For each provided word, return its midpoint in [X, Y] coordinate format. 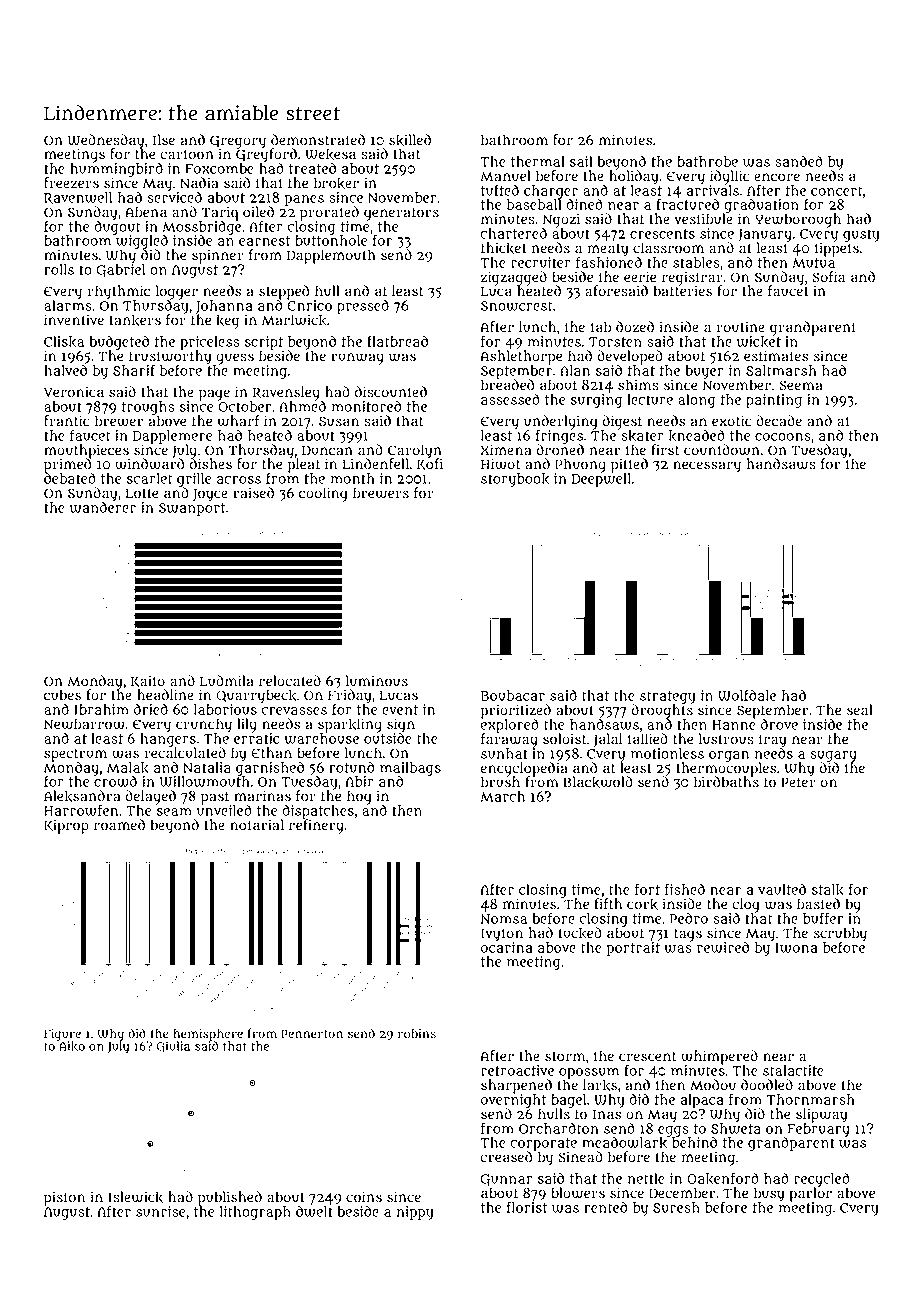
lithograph [255, 1213]
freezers [71, 183]
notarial [257, 825]
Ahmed [302, 406]
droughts [662, 711]
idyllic [730, 177]
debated [70, 478]
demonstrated [318, 140]
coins [364, 1197]
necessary [707, 467]
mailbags [410, 769]
